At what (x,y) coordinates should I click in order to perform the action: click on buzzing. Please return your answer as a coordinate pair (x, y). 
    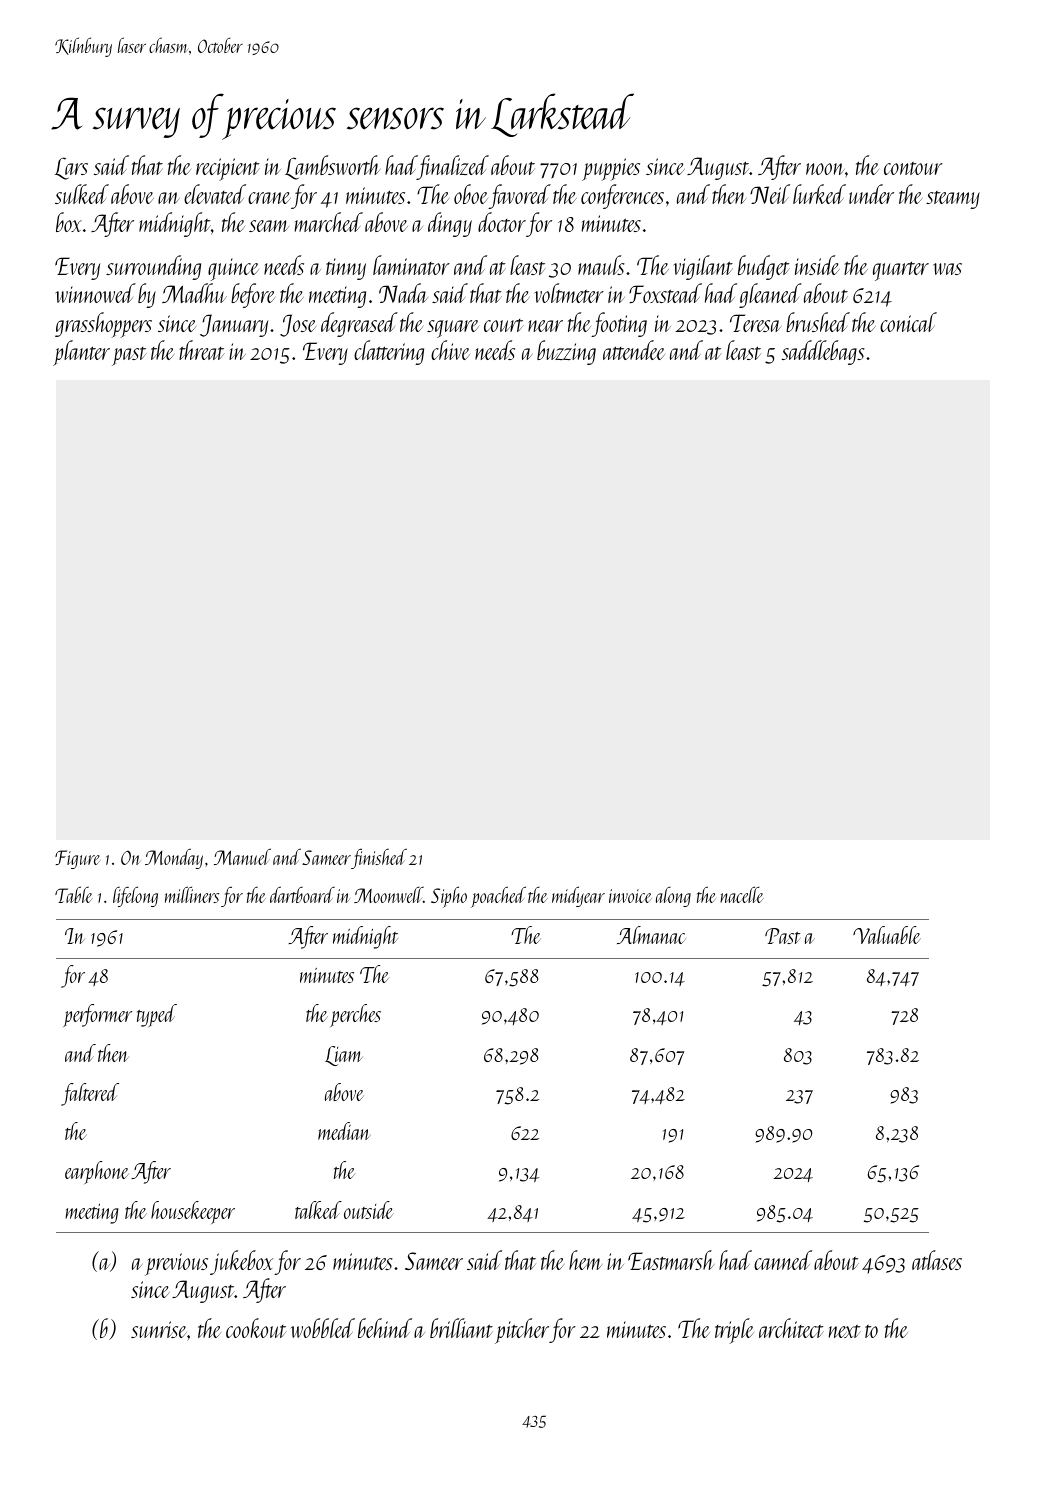
    Looking at the image, I should click on (566, 352).
